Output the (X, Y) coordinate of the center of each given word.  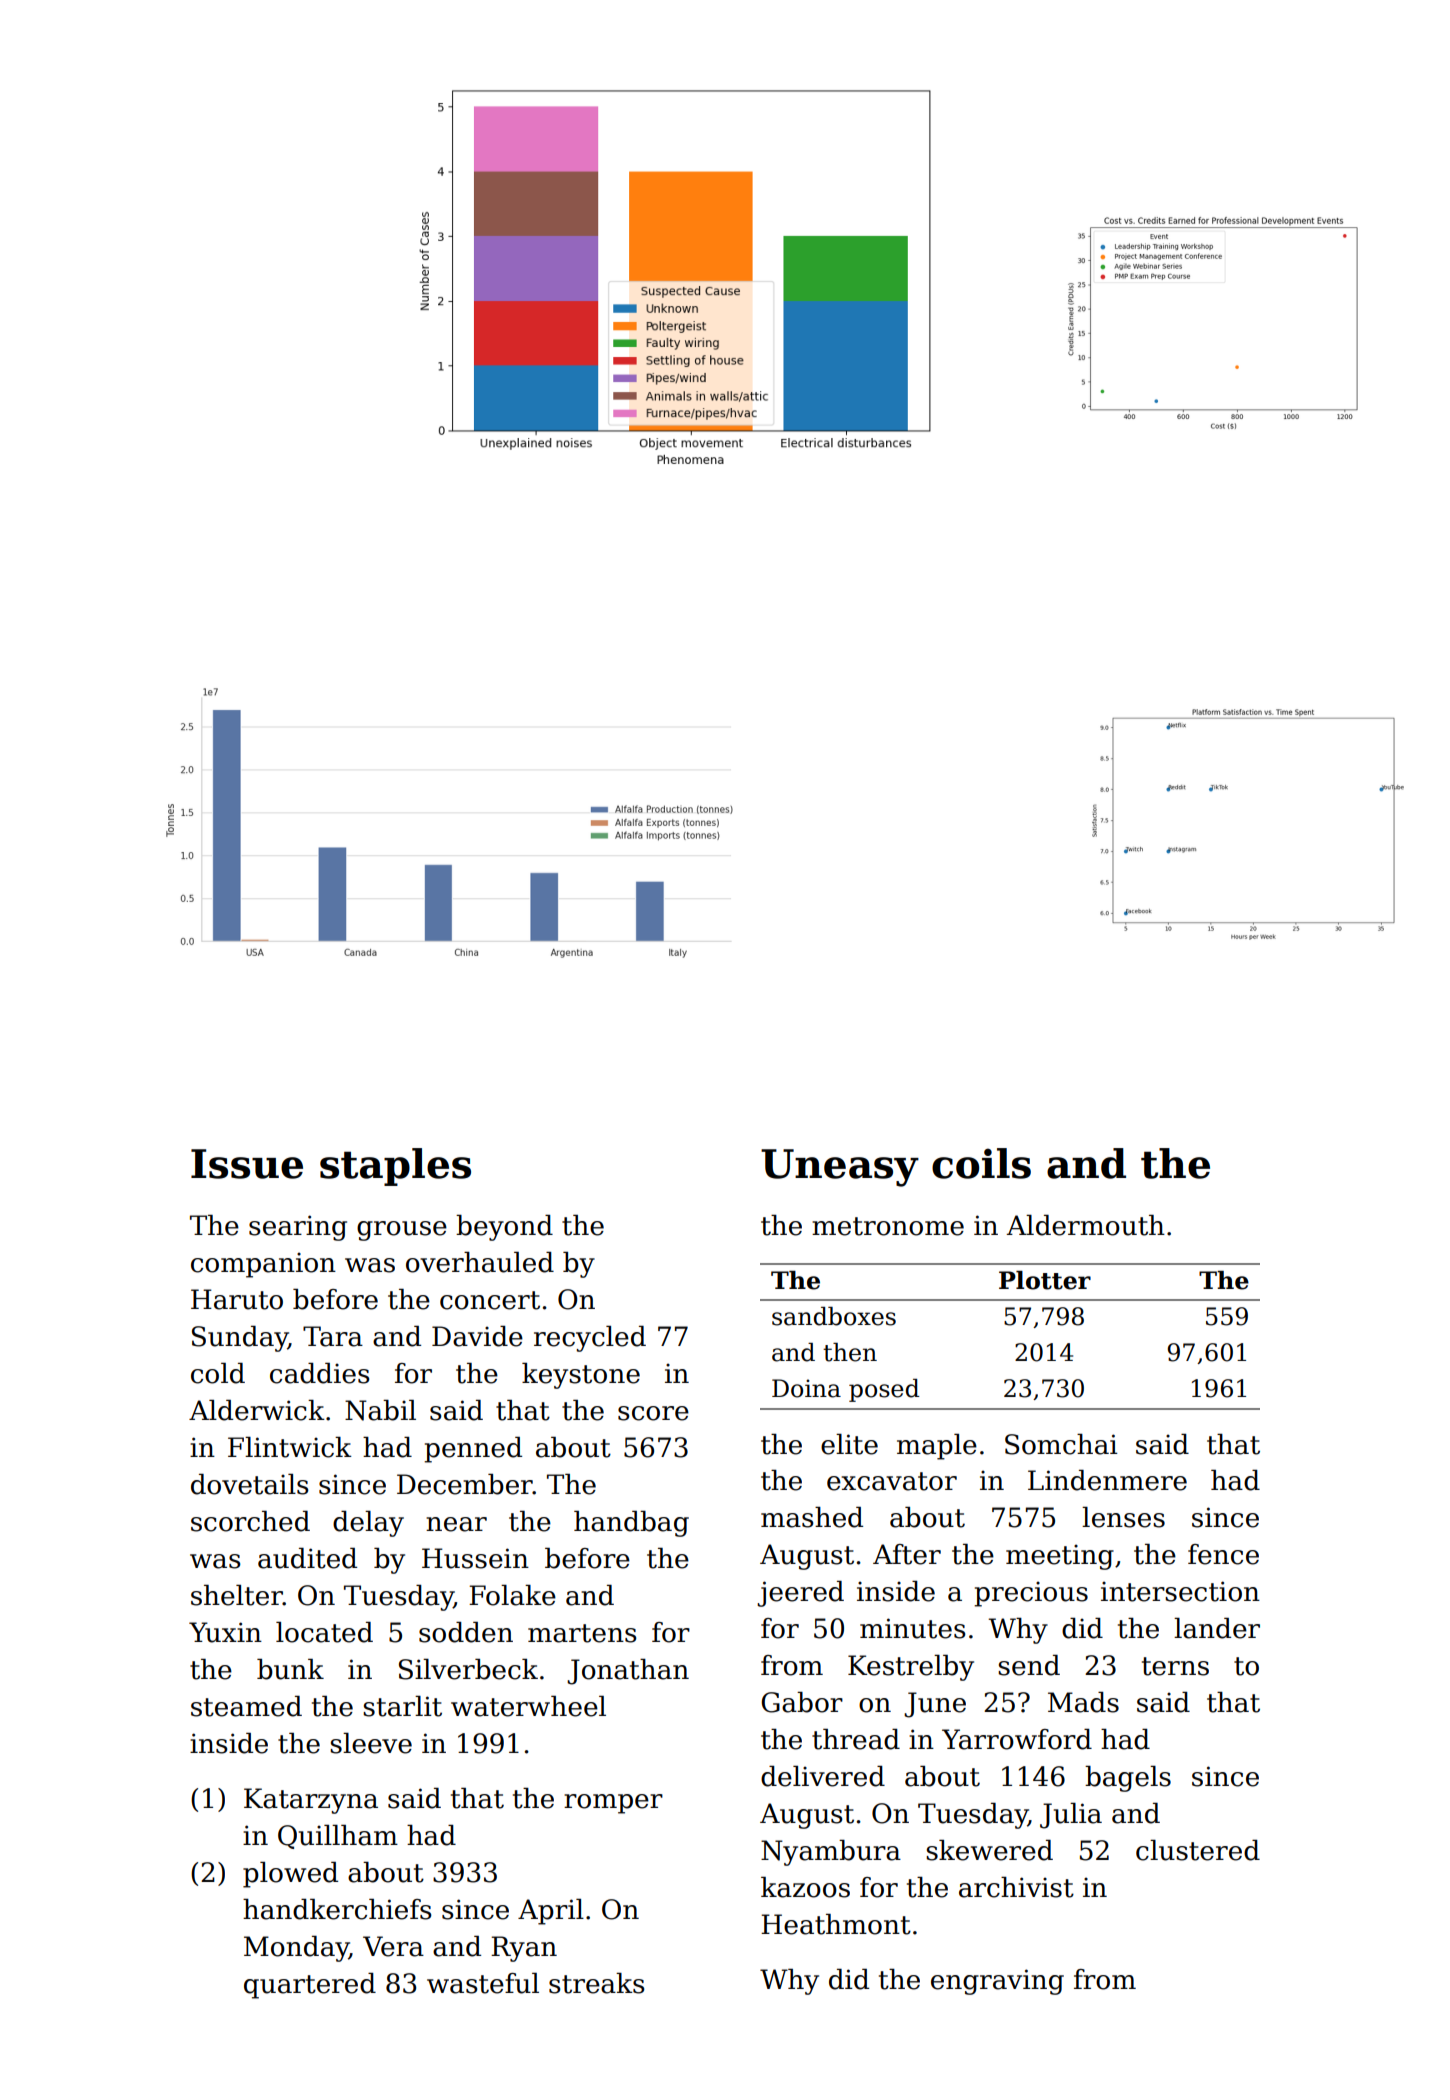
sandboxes (834, 1316)
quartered (310, 1986)
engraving (997, 1982)
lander (1217, 1628)
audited (307, 1558)
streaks (597, 1983)
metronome (888, 1226)
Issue (247, 1164)
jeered (800, 1594)
